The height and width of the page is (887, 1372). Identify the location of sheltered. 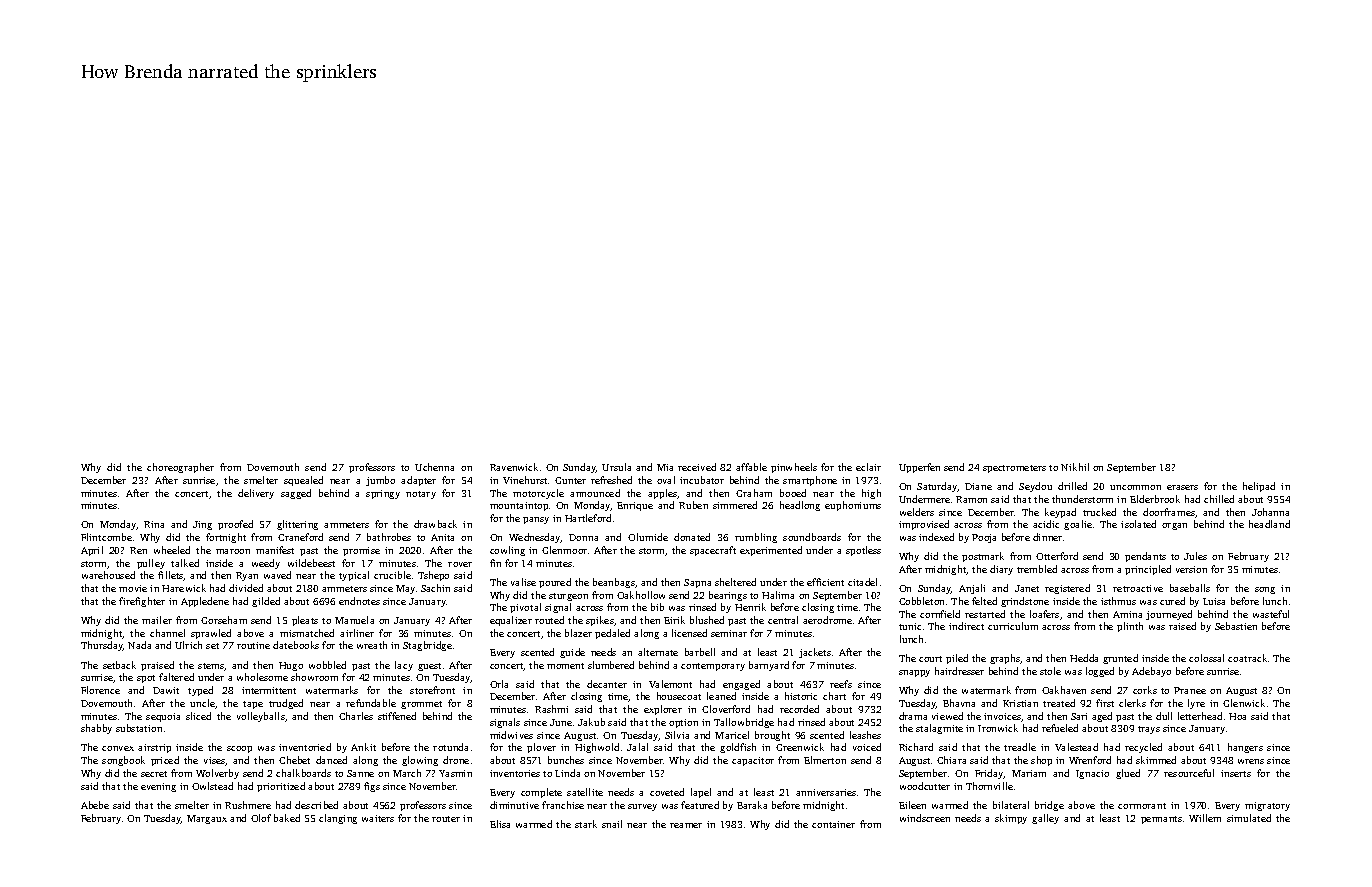
(735, 582).
